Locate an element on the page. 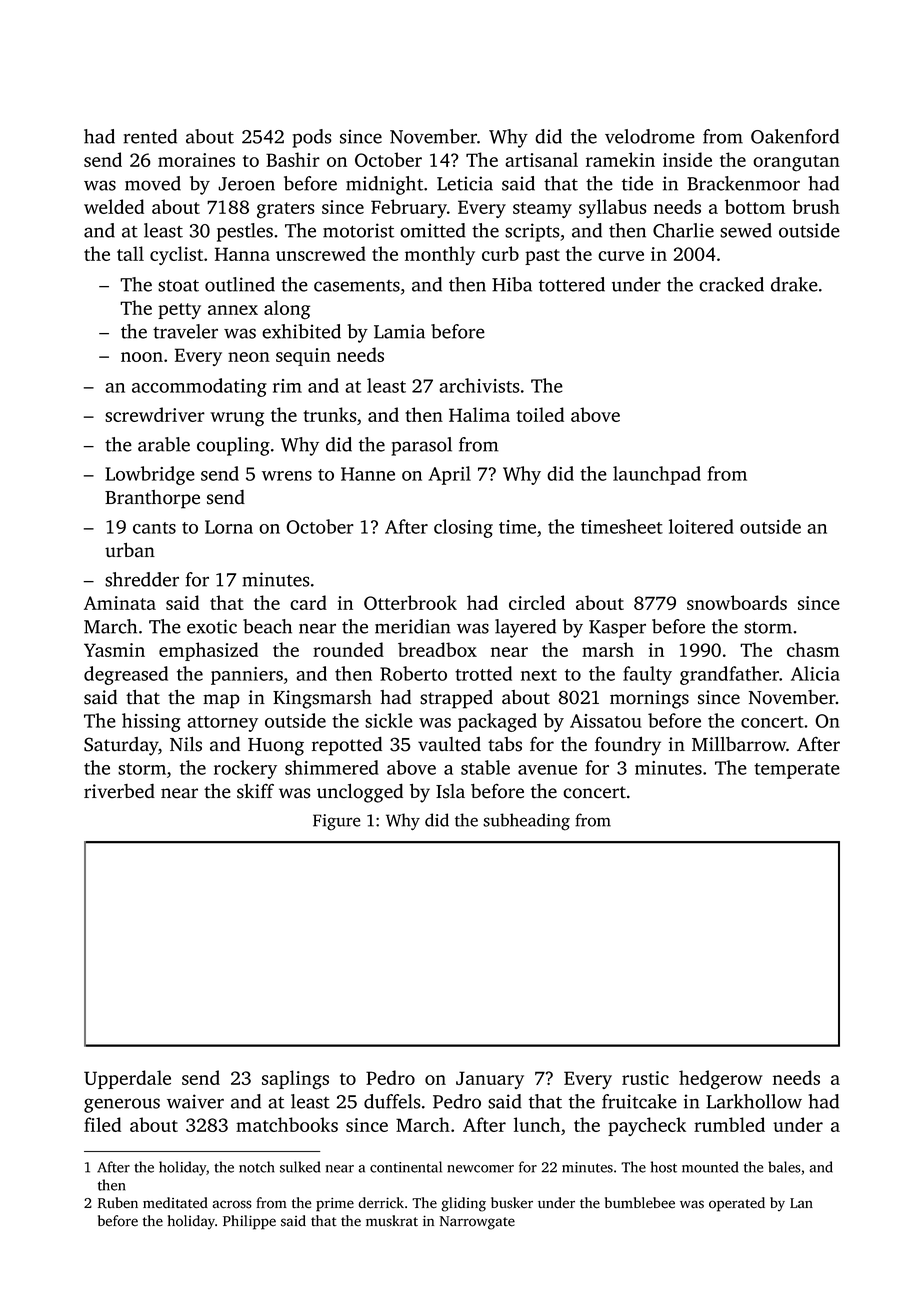 The height and width of the page is (1311, 924). Ruben is located at coordinates (118, 1203).
